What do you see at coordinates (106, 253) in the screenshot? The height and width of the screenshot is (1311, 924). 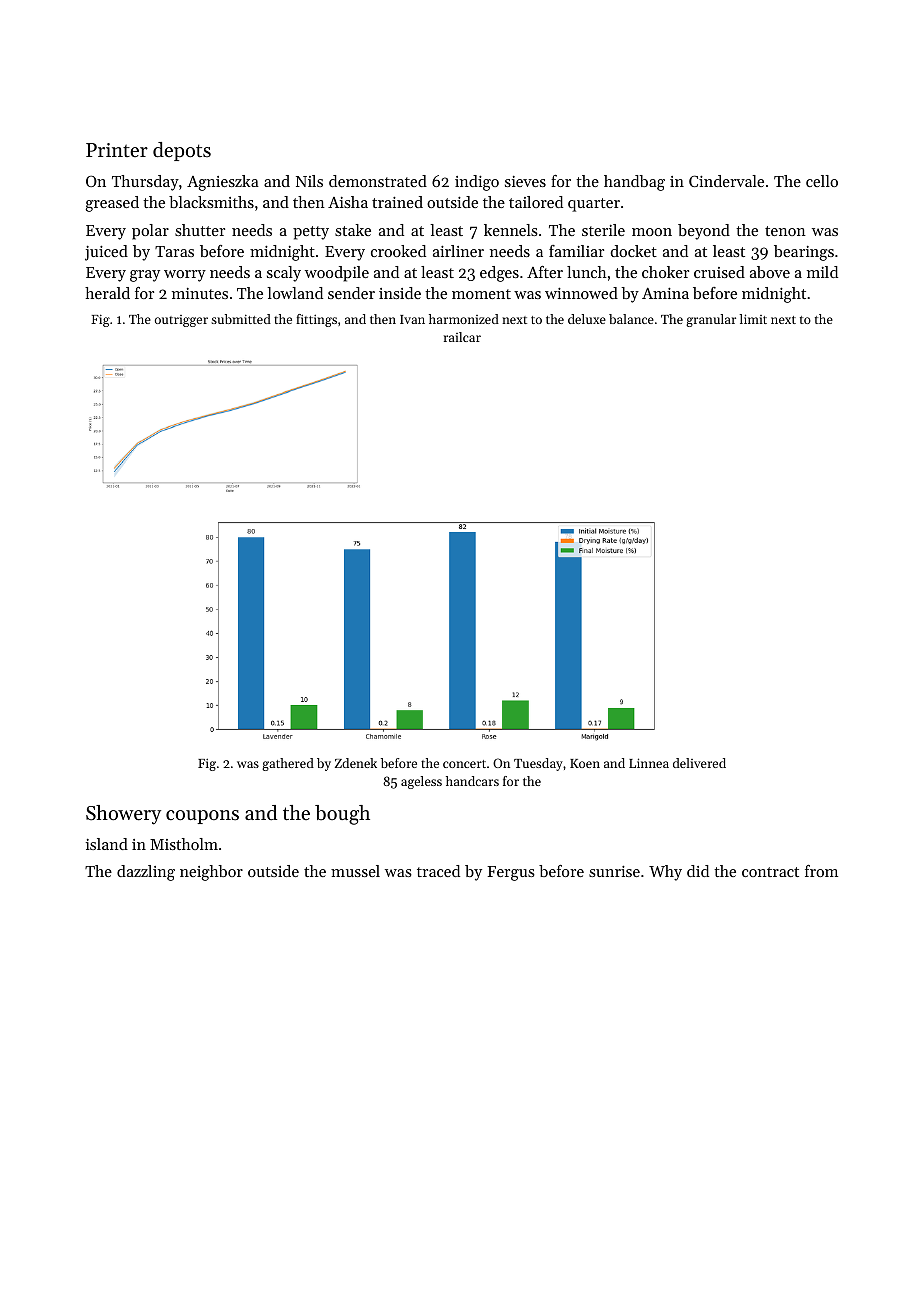 I see `juiced` at bounding box center [106, 253].
